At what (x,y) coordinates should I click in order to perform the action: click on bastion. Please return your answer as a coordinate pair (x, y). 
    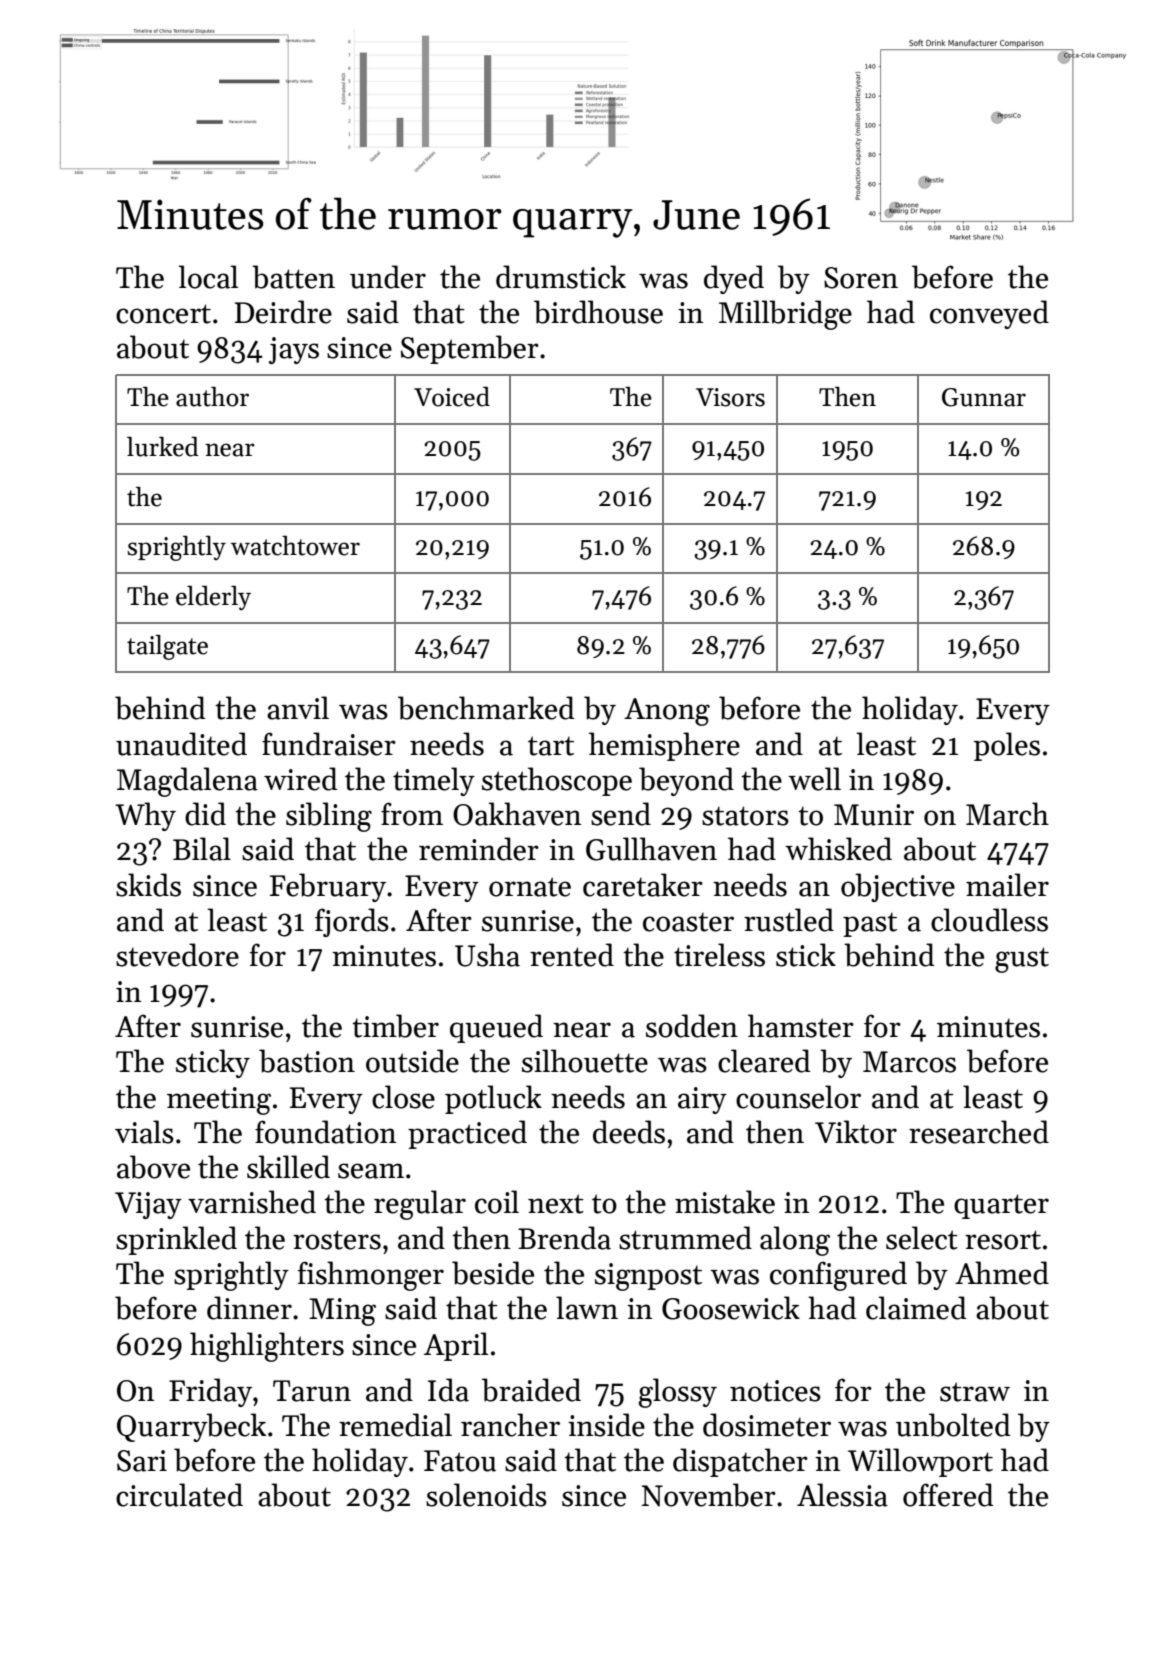
    Looking at the image, I should click on (307, 1061).
